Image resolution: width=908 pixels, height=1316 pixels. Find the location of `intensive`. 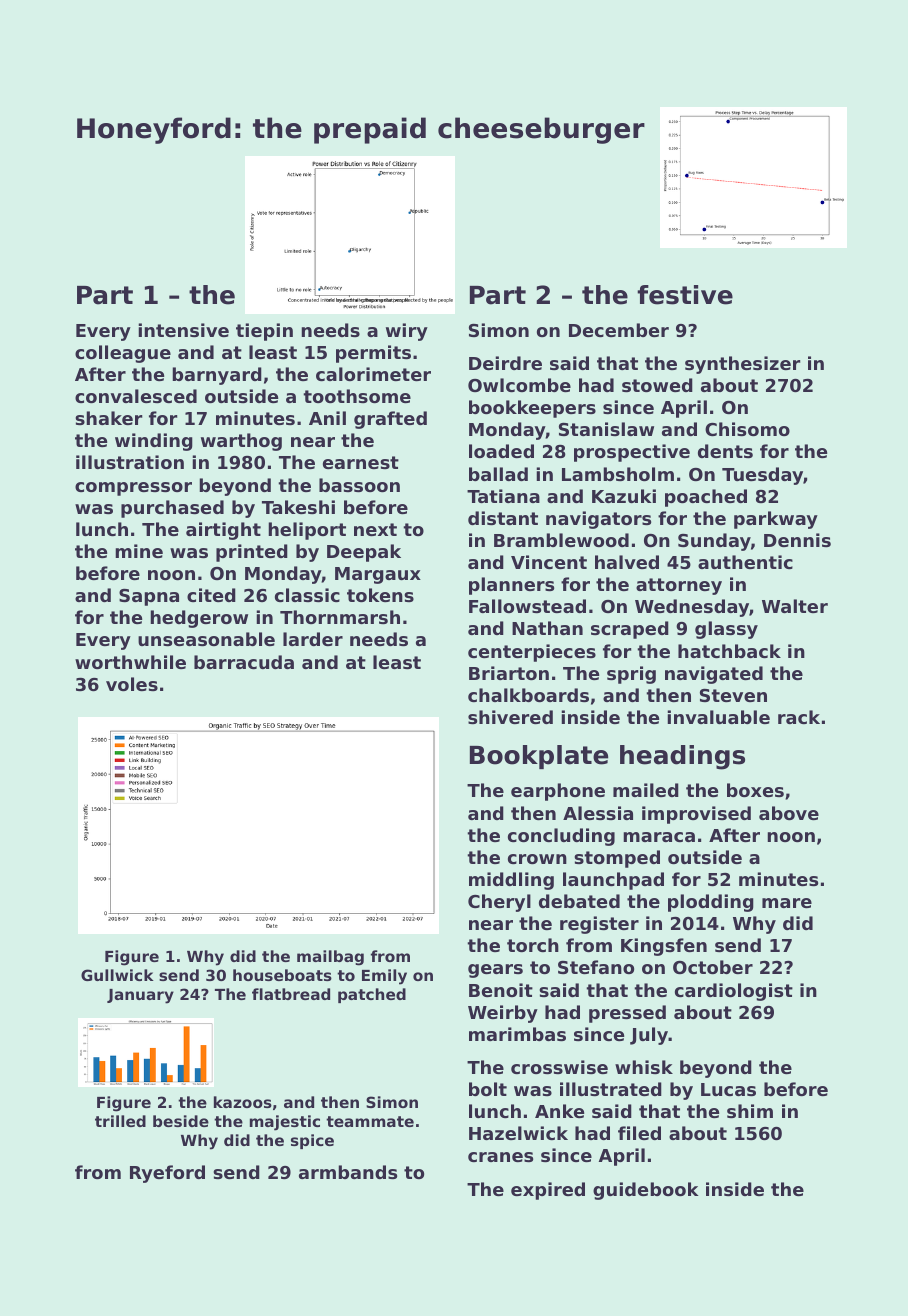

intensive is located at coordinates (183, 330).
